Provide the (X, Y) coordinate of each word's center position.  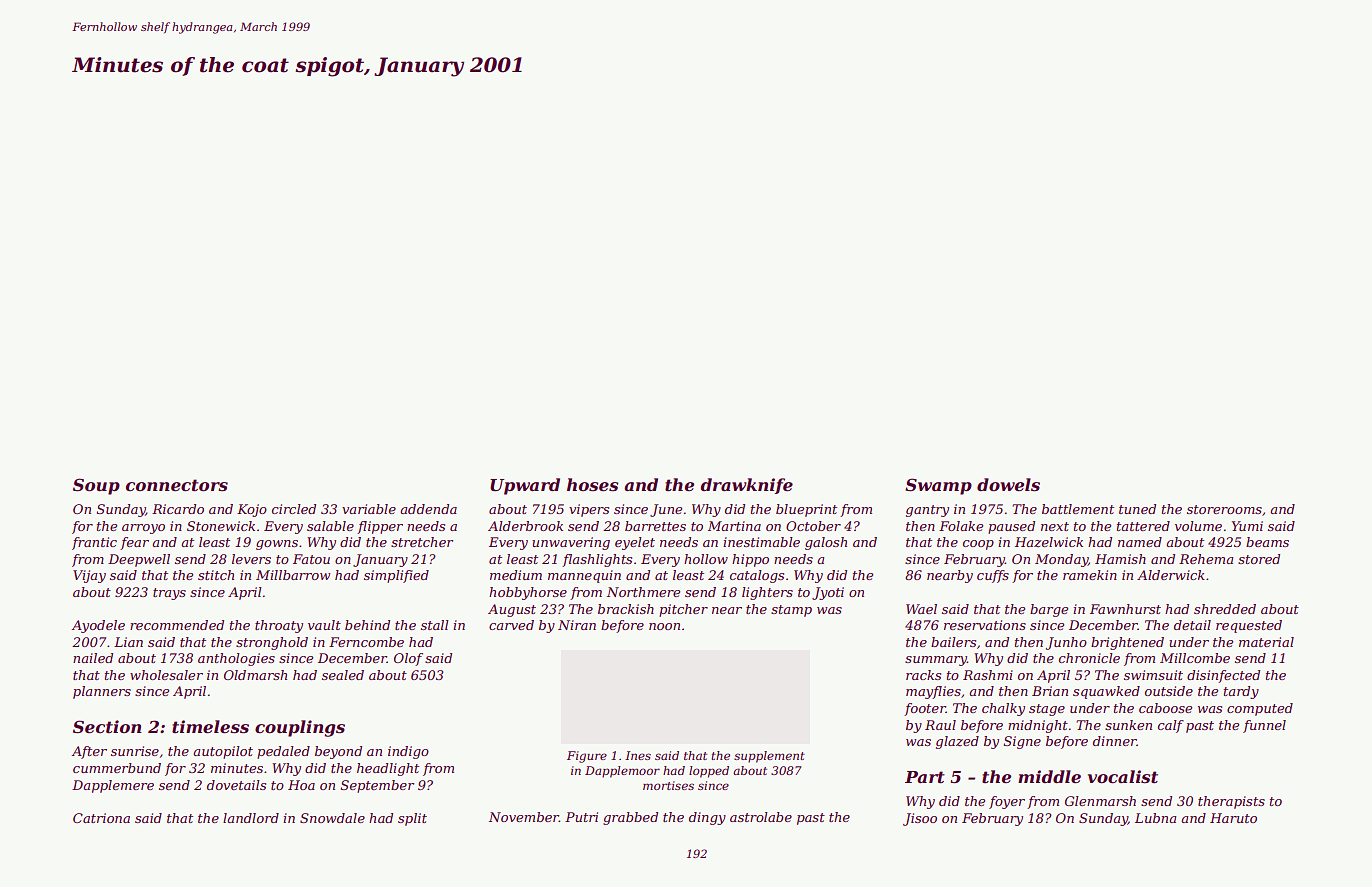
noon (664, 626)
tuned (1137, 509)
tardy (1241, 692)
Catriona (101, 818)
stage (1047, 710)
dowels (1008, 485)
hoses (592, 484)
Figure (587, 757)
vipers (589, 510)
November (524, 817)
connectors (177, 485)
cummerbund (117, 768)
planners (102, 692)
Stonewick (221, 526)
